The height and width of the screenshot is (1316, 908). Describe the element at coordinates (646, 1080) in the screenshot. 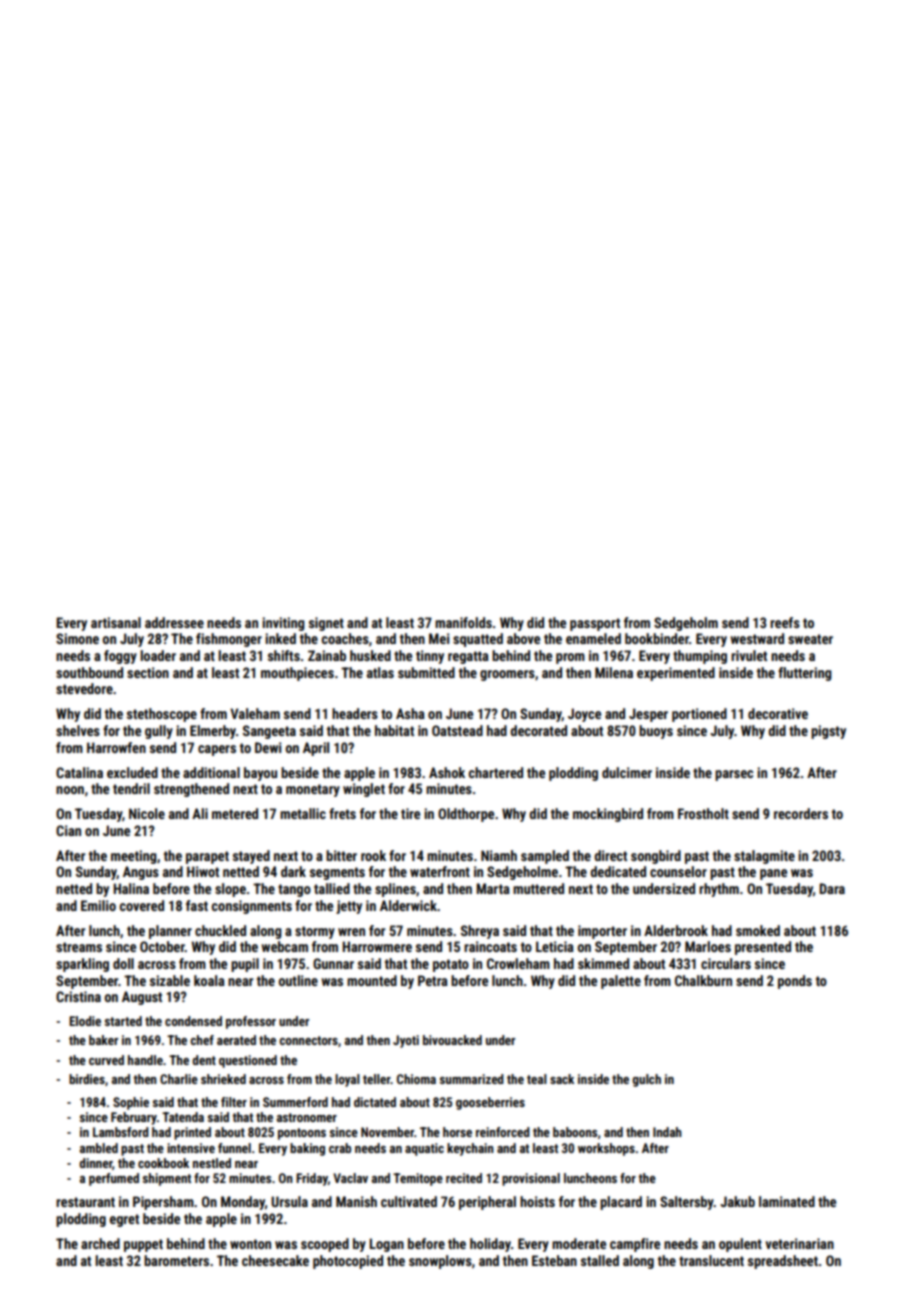

I see `gulch` at that location.
